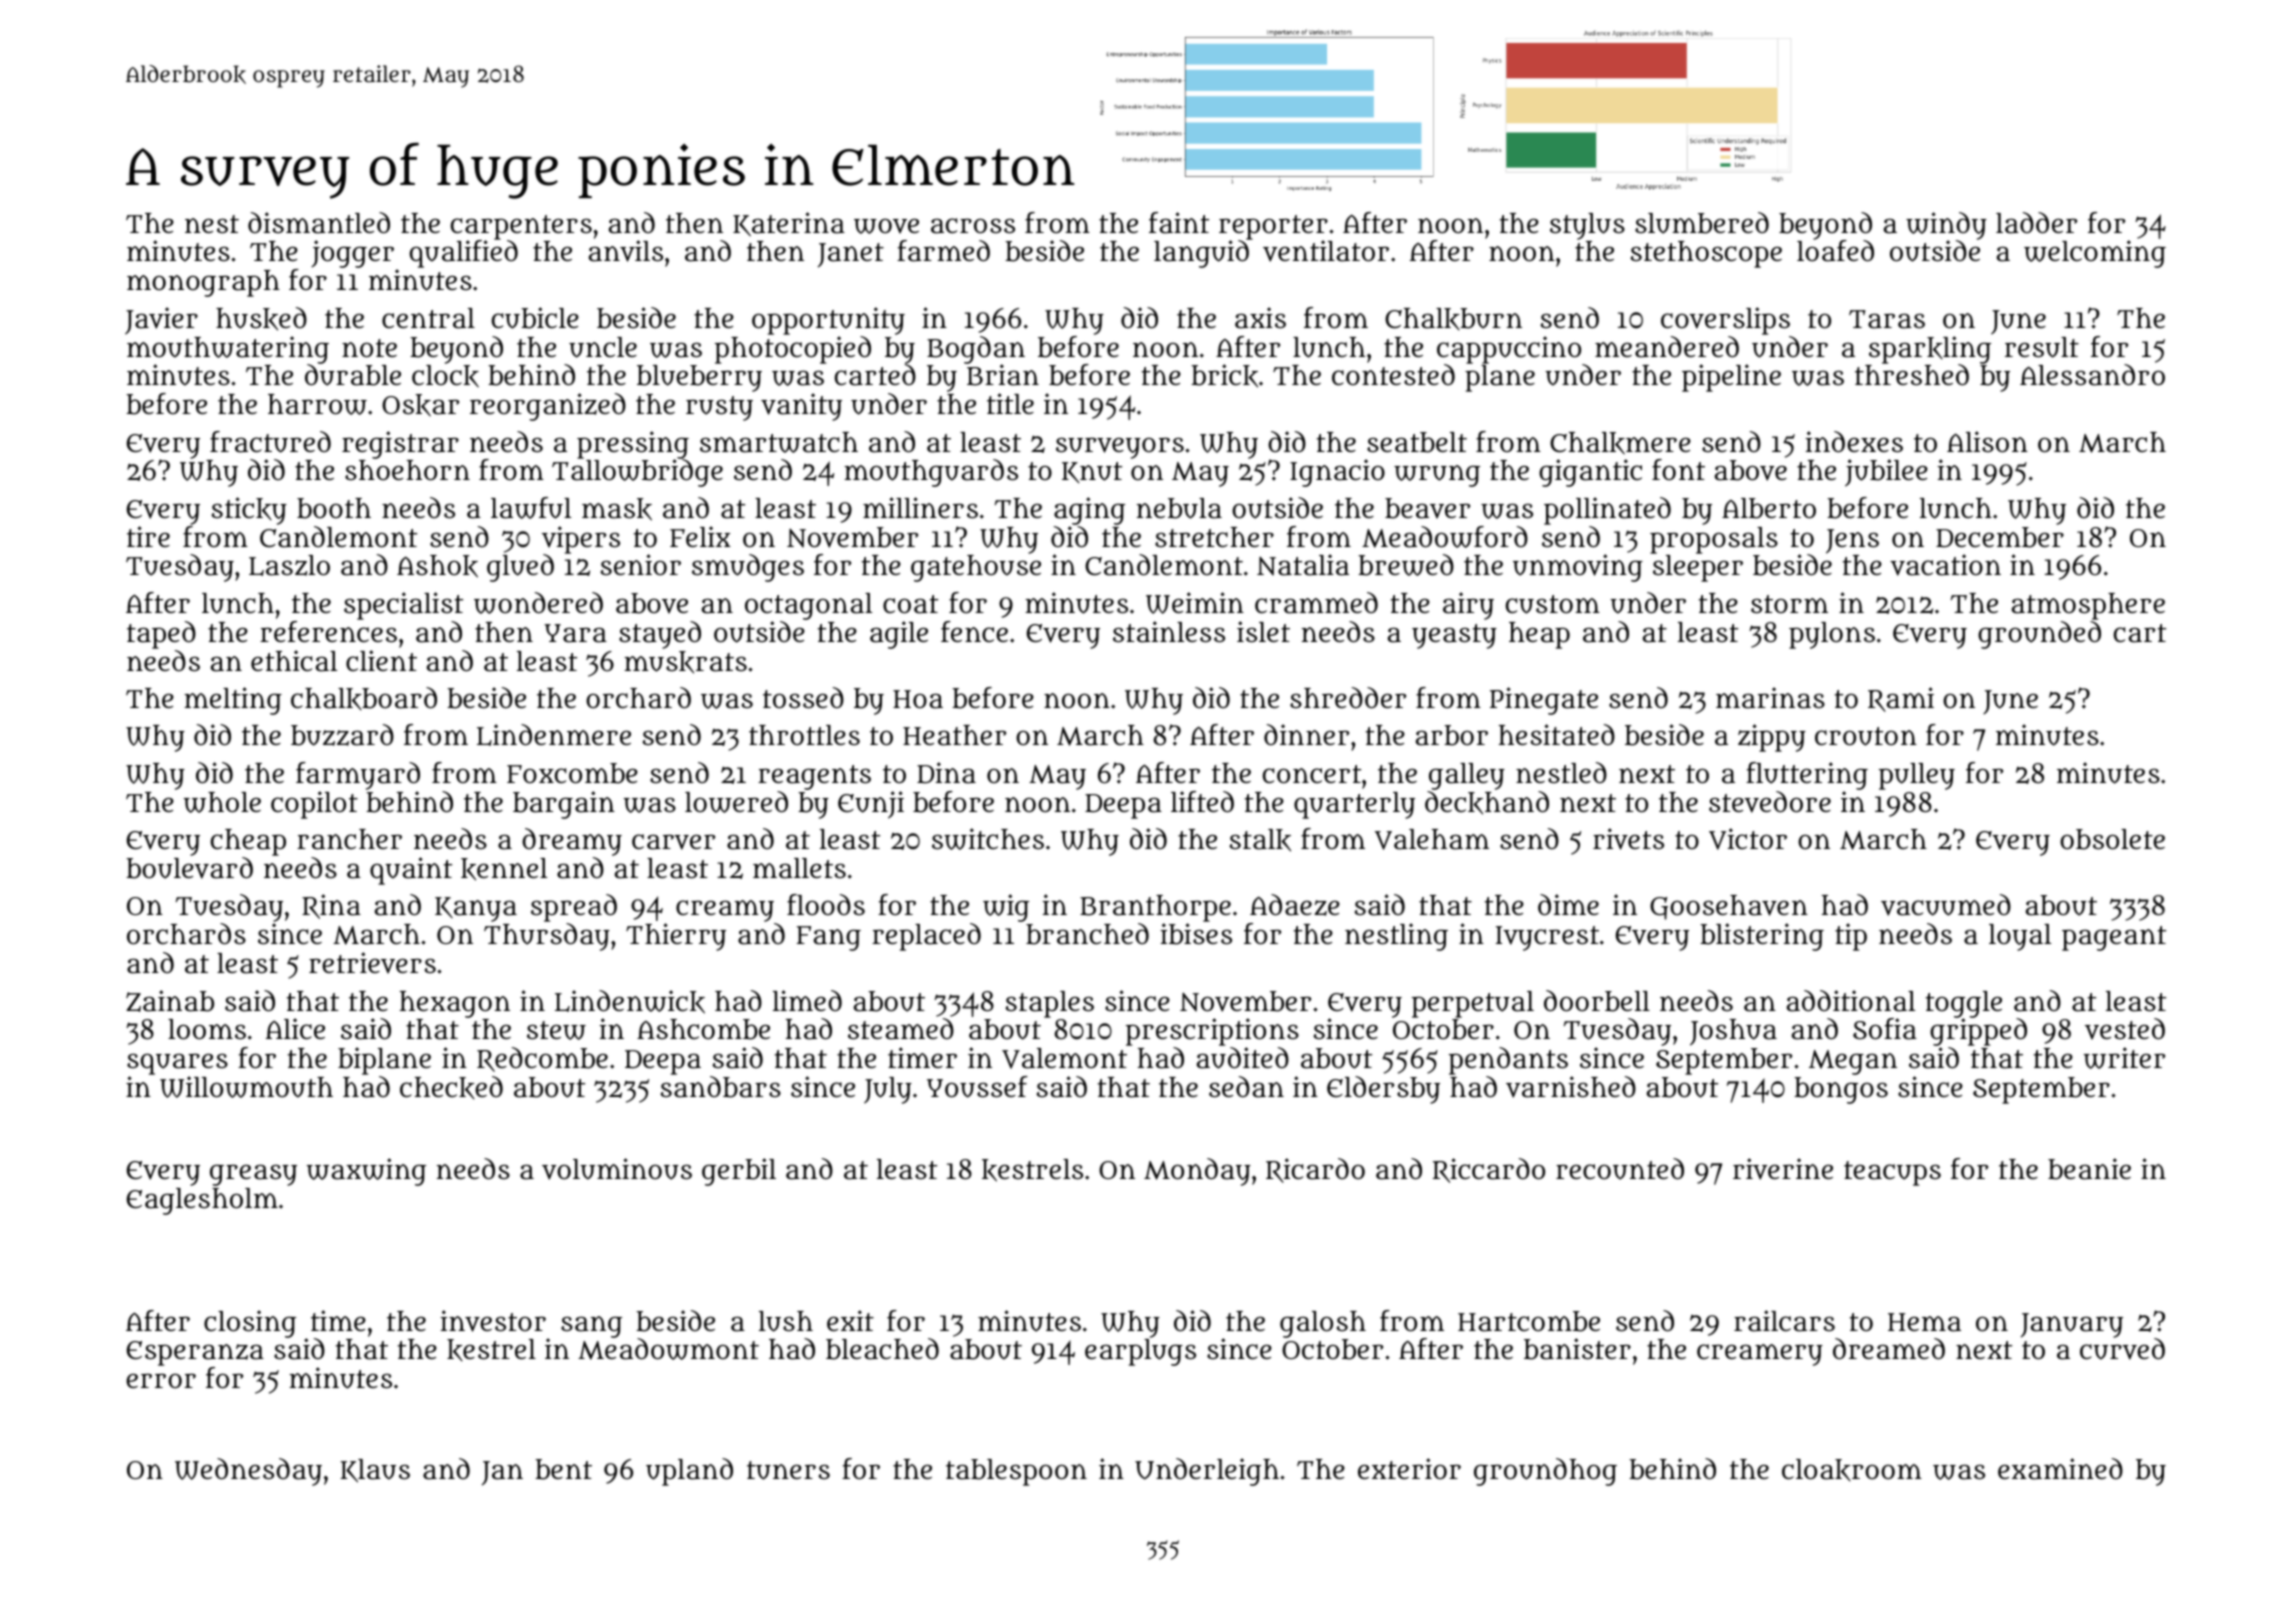 This page has height=1620, width=2292. What do you see at coordinates (2095, 254) in the page?
I see `welcoming` at bounding box center [2095, 254].
